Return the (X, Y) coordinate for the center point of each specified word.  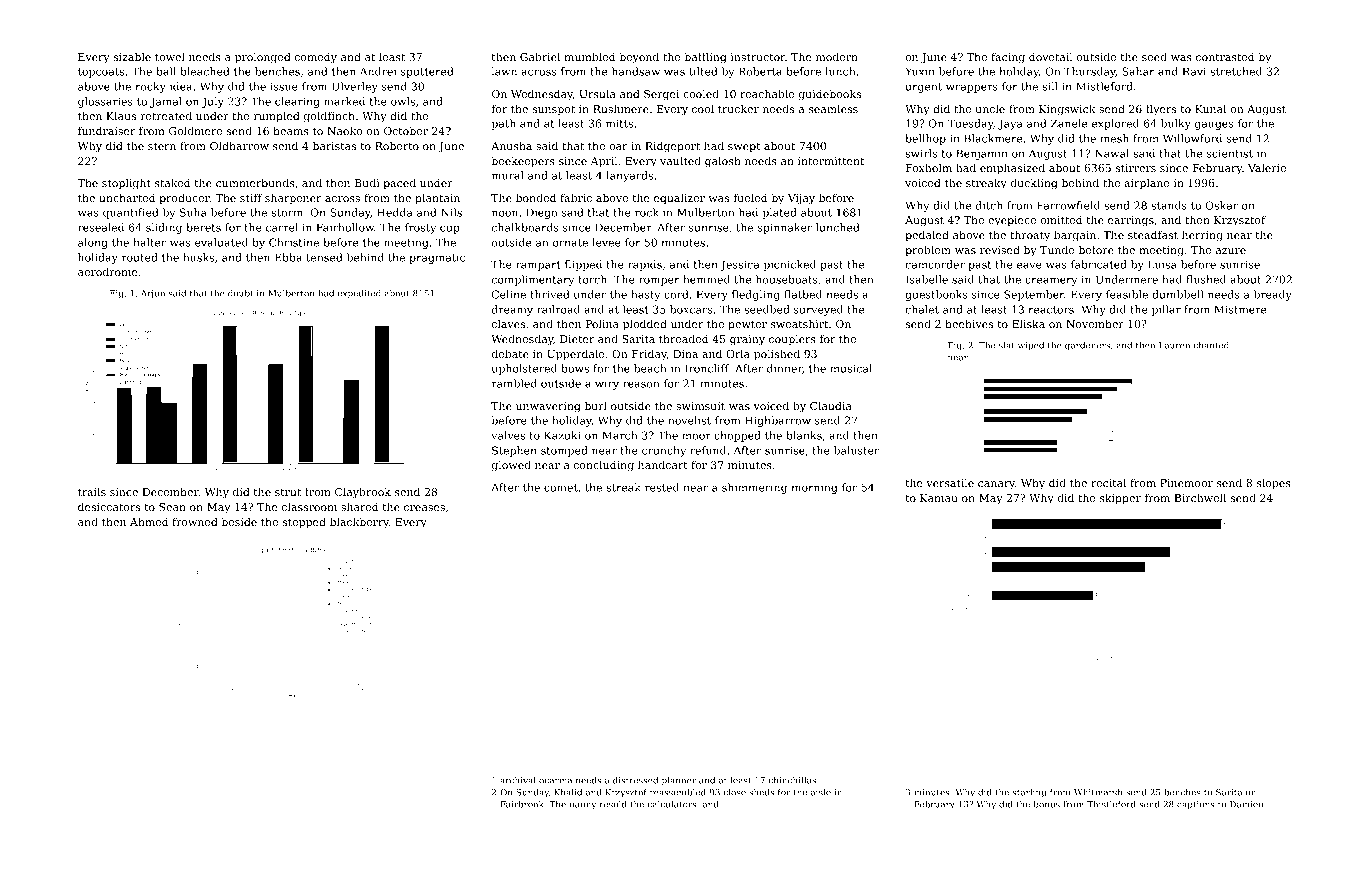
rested (662, 487)
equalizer (679, 199)
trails (92, 491)
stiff (251, 197)
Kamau (939, 498)
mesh (1114, 138)
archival (518, 780)
